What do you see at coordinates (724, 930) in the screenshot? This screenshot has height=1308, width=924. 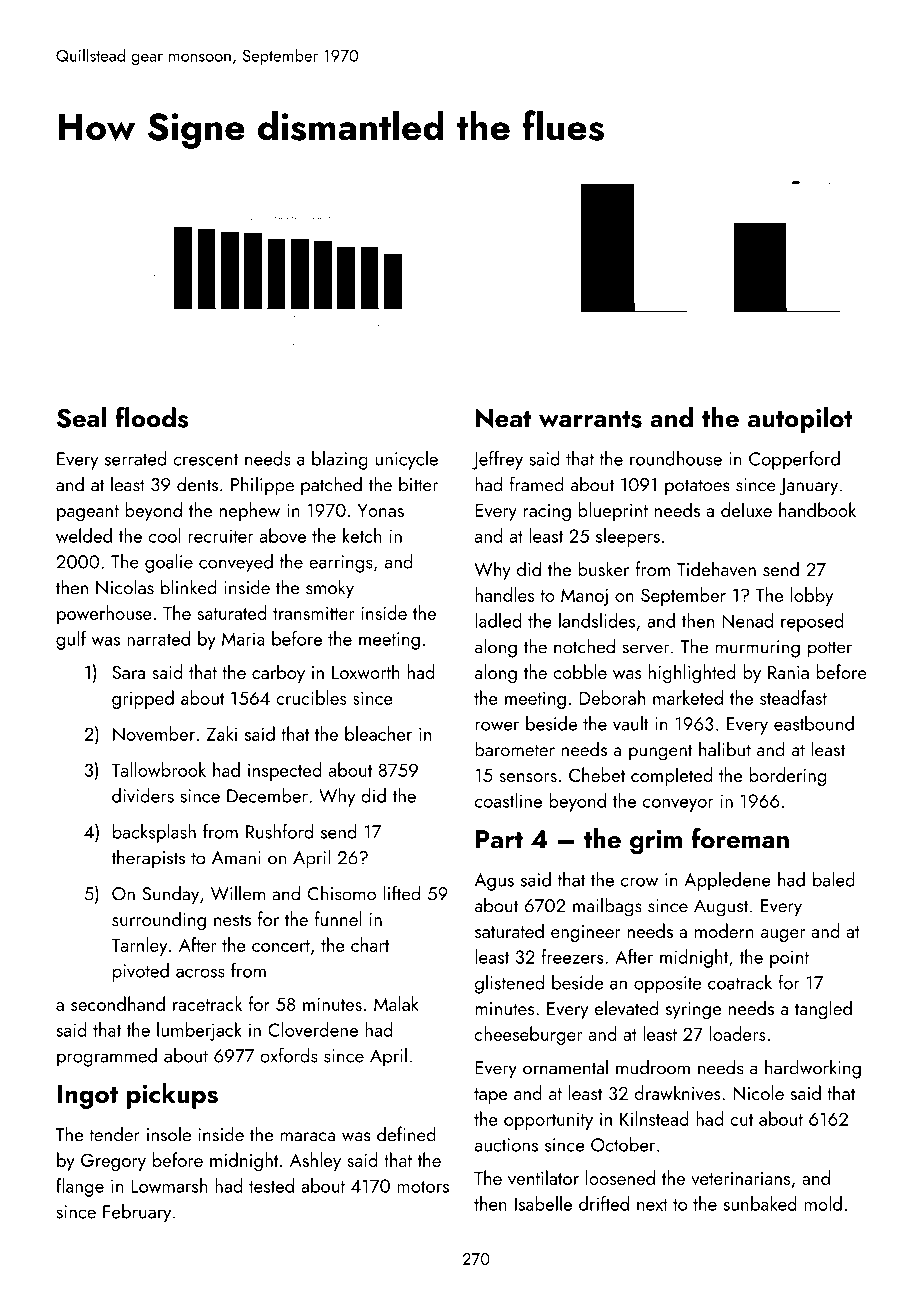 I see `modern` at bounding box center [724, 930].
